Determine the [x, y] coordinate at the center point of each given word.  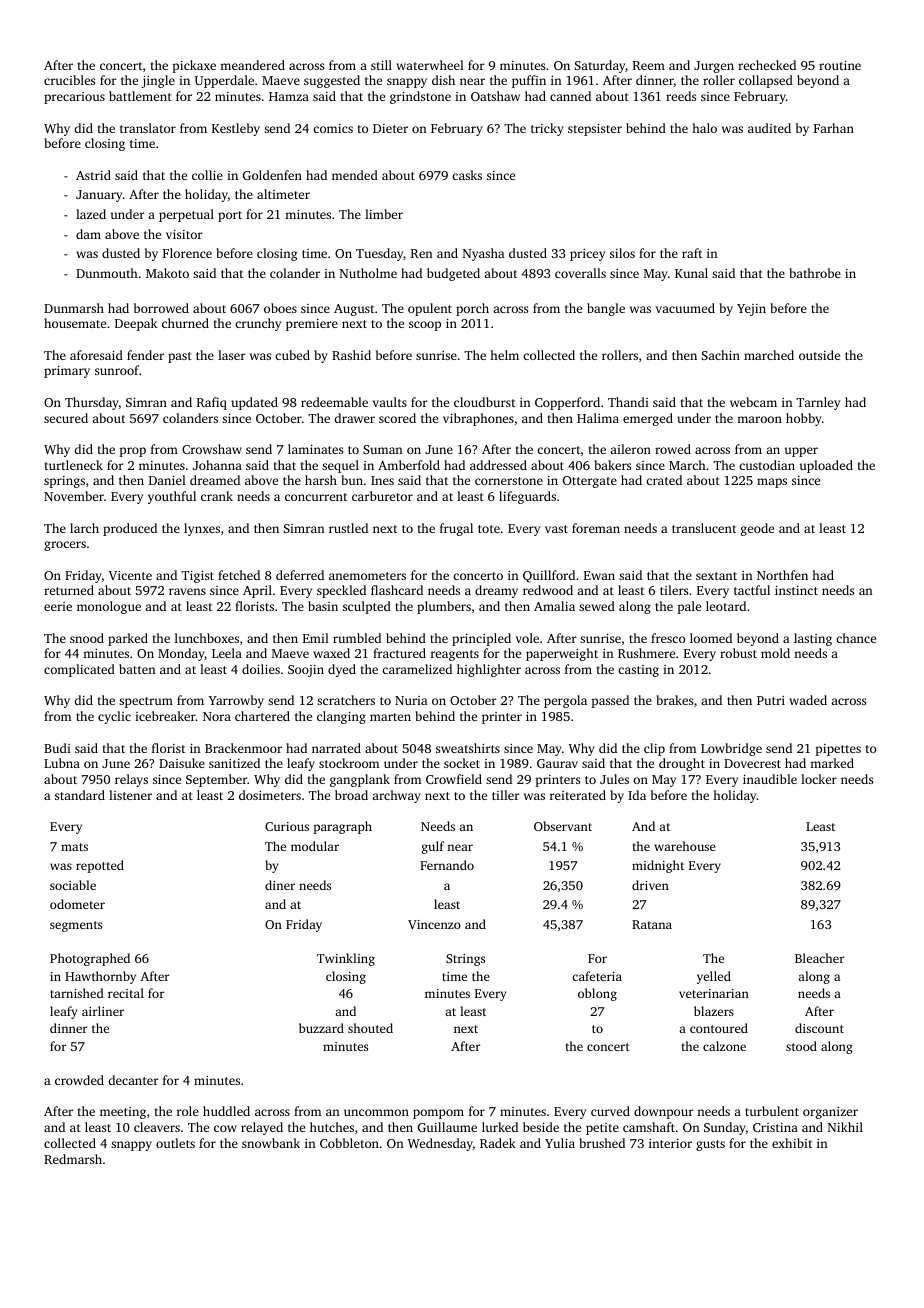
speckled [341, 591]
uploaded [826, 466]
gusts [710, 1145]
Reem [649, 65]
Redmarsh [73, 1159]
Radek [498, 1143]
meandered [252, 65]
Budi [57, 748]
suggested [332, 81]
